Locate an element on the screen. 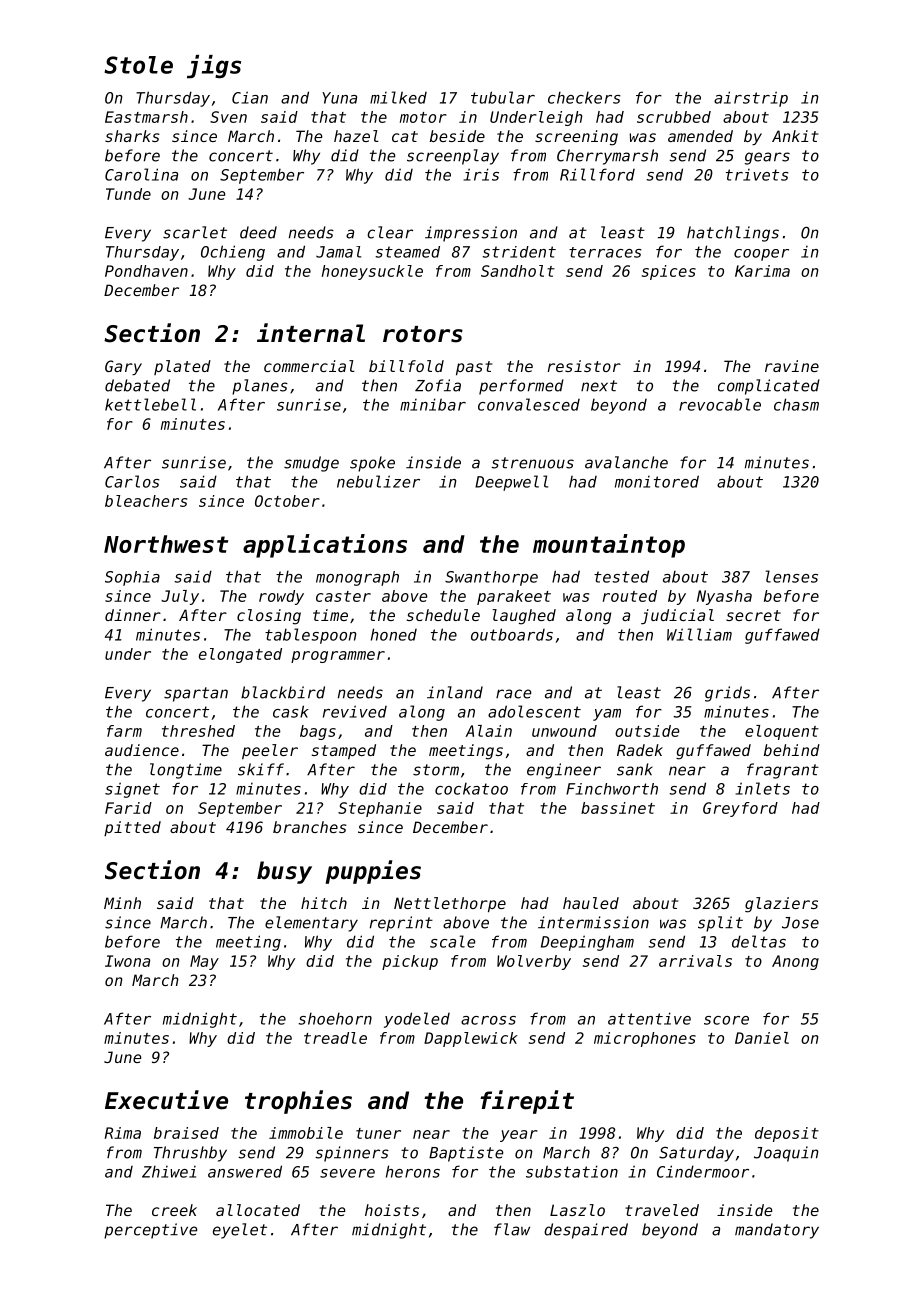 The width and height of the screenshot is (924, 1308). Deepwell is located at coordinates (511, 483).
